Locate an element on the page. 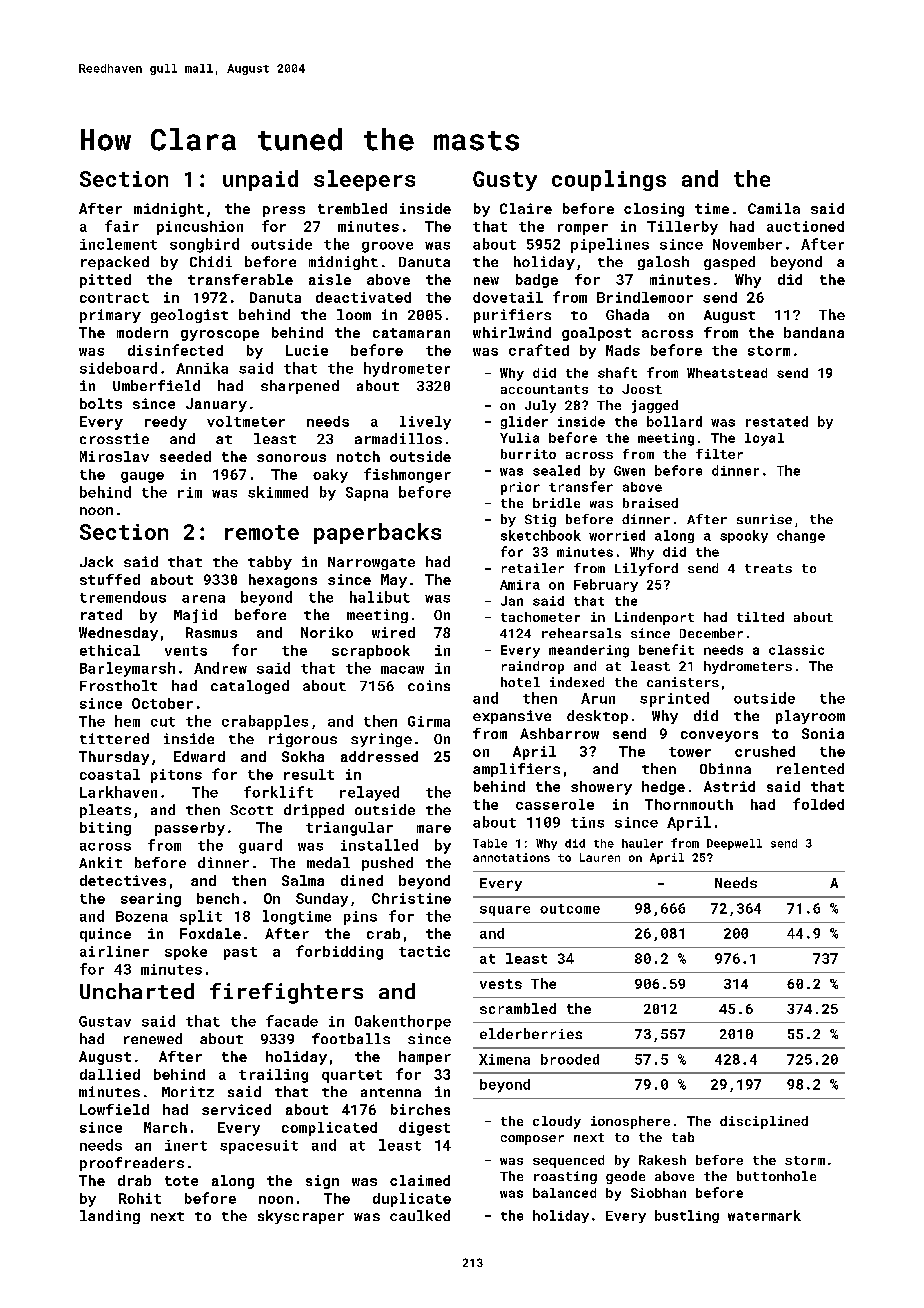  sideboard is located at coordinates (118, 368).
